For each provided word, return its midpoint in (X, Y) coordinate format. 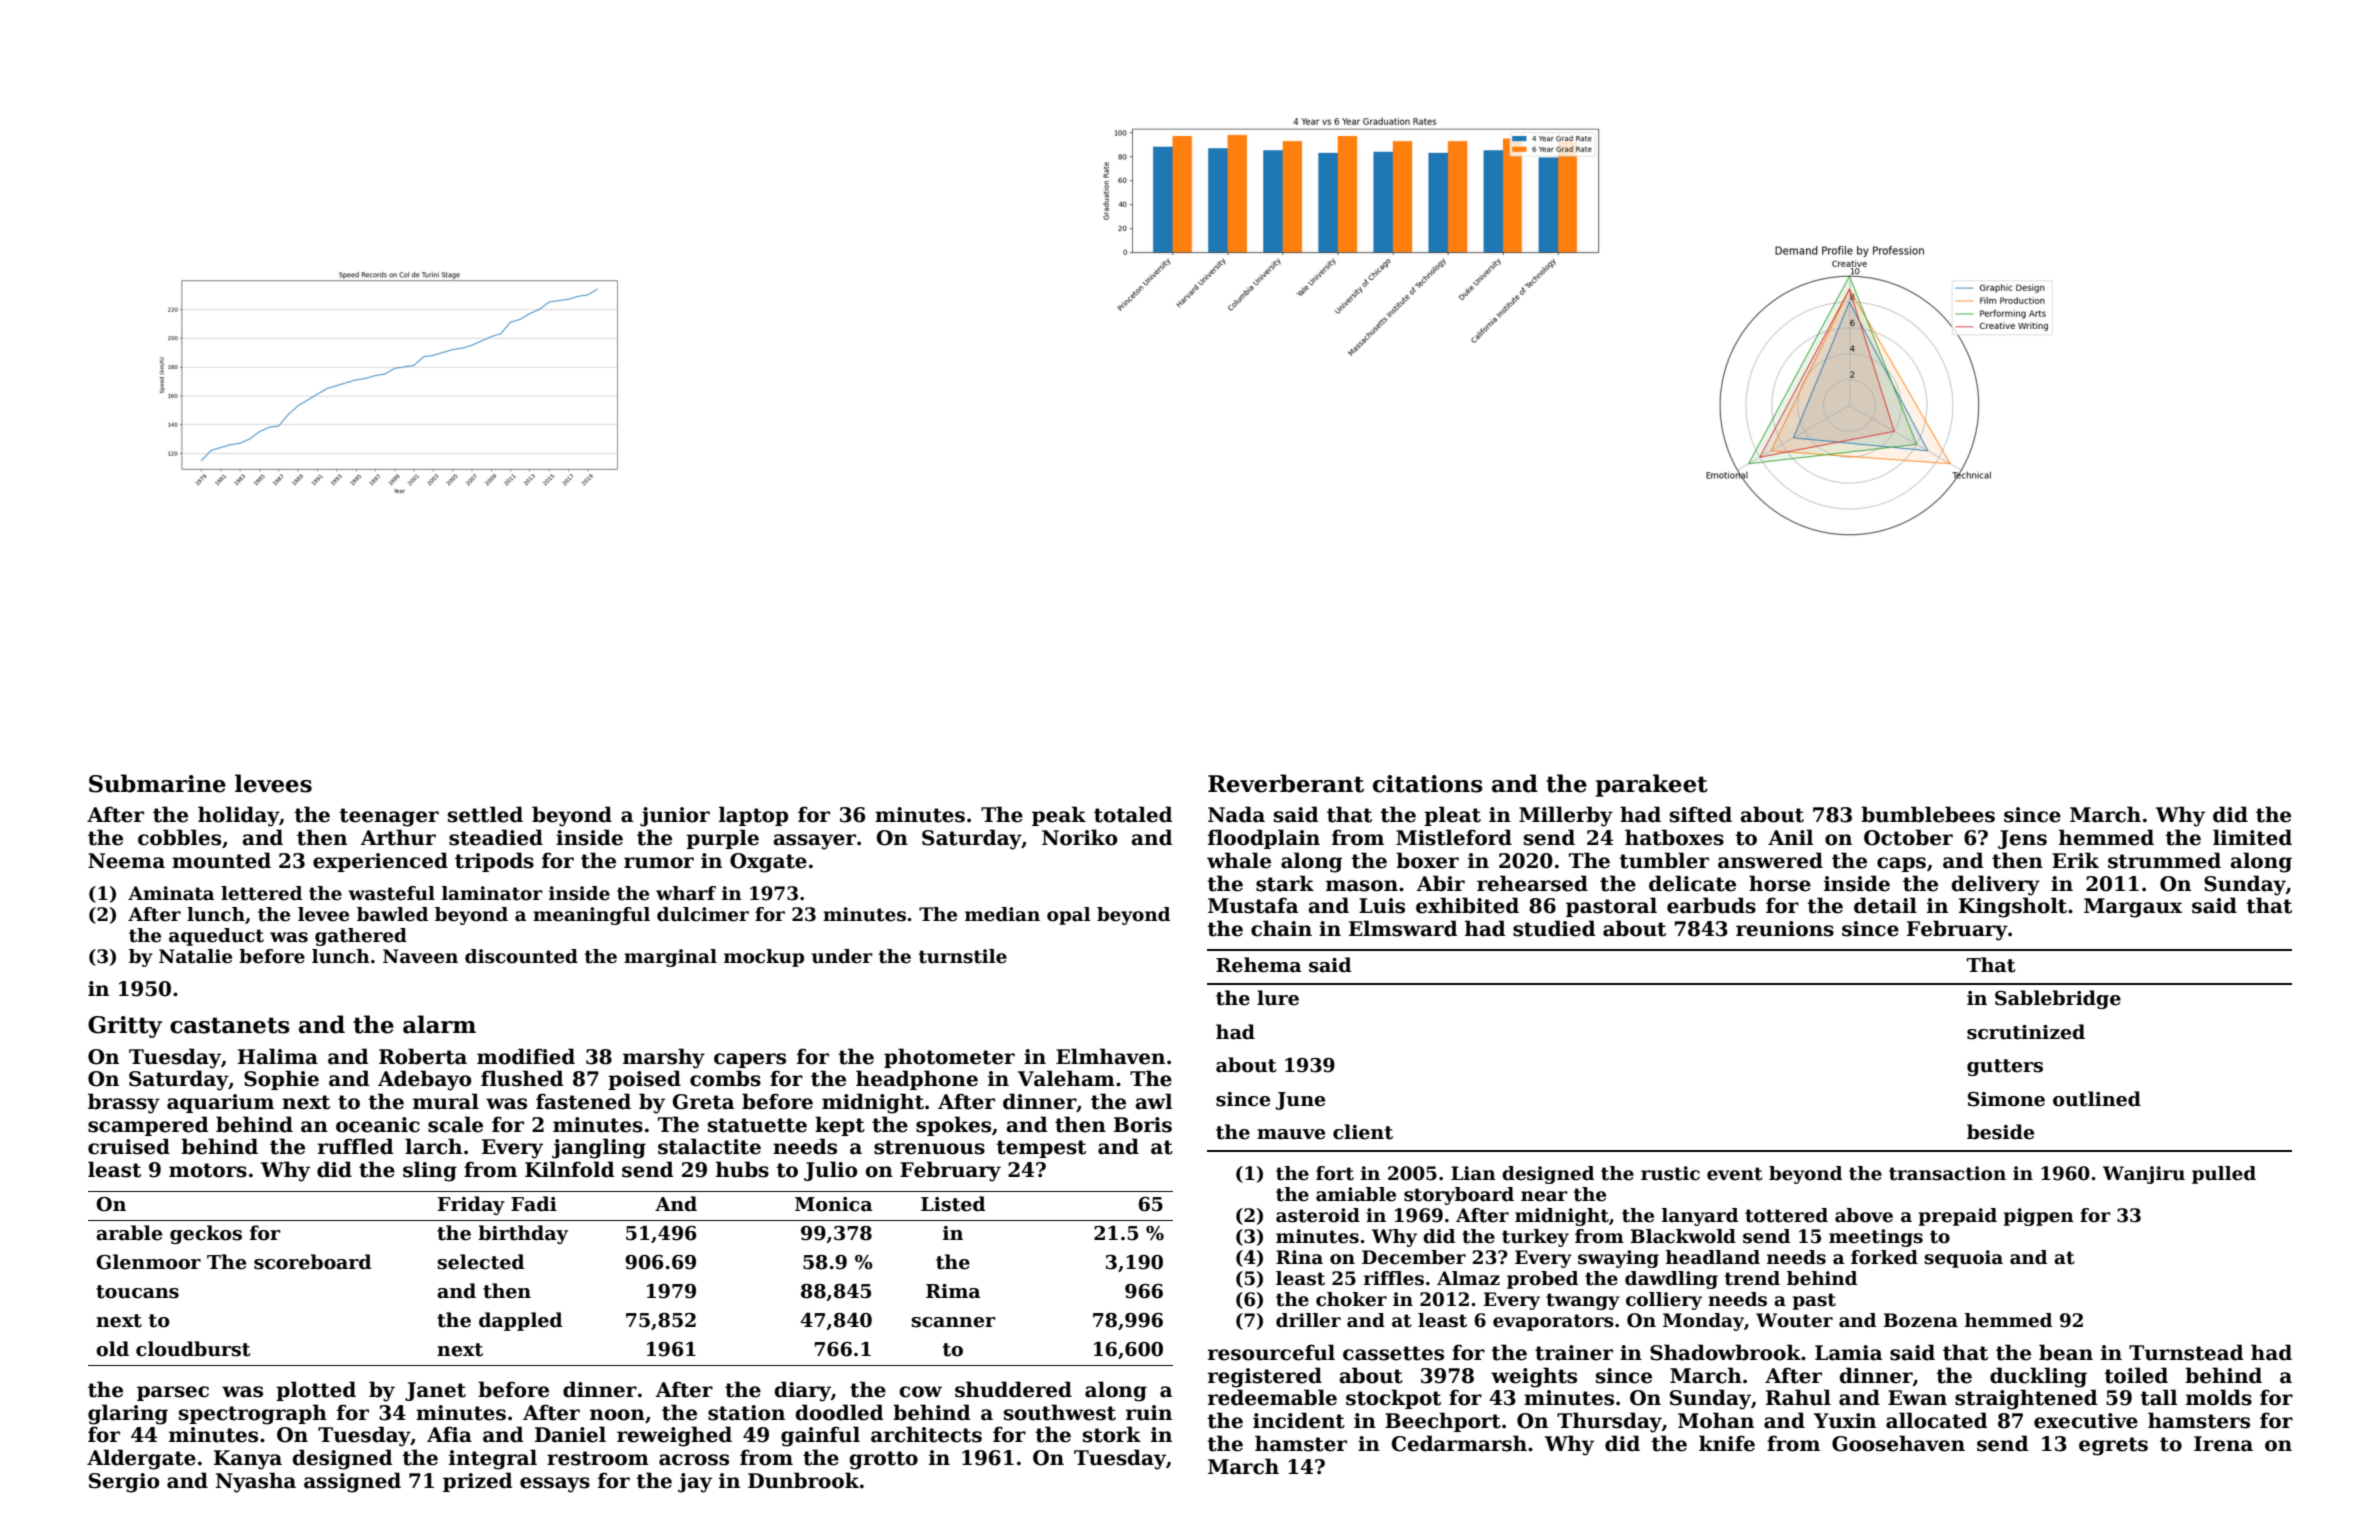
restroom (598, 1458)
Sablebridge (2058, 999)
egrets (2113, 1446)
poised (644, 1080)
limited (2252, 837)
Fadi (534, 1204)
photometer (949, 1058)
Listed (953, 1204)
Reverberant (1286, 783)
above (1864, 1215)
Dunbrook (803, 1480)
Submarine (157, 783)
